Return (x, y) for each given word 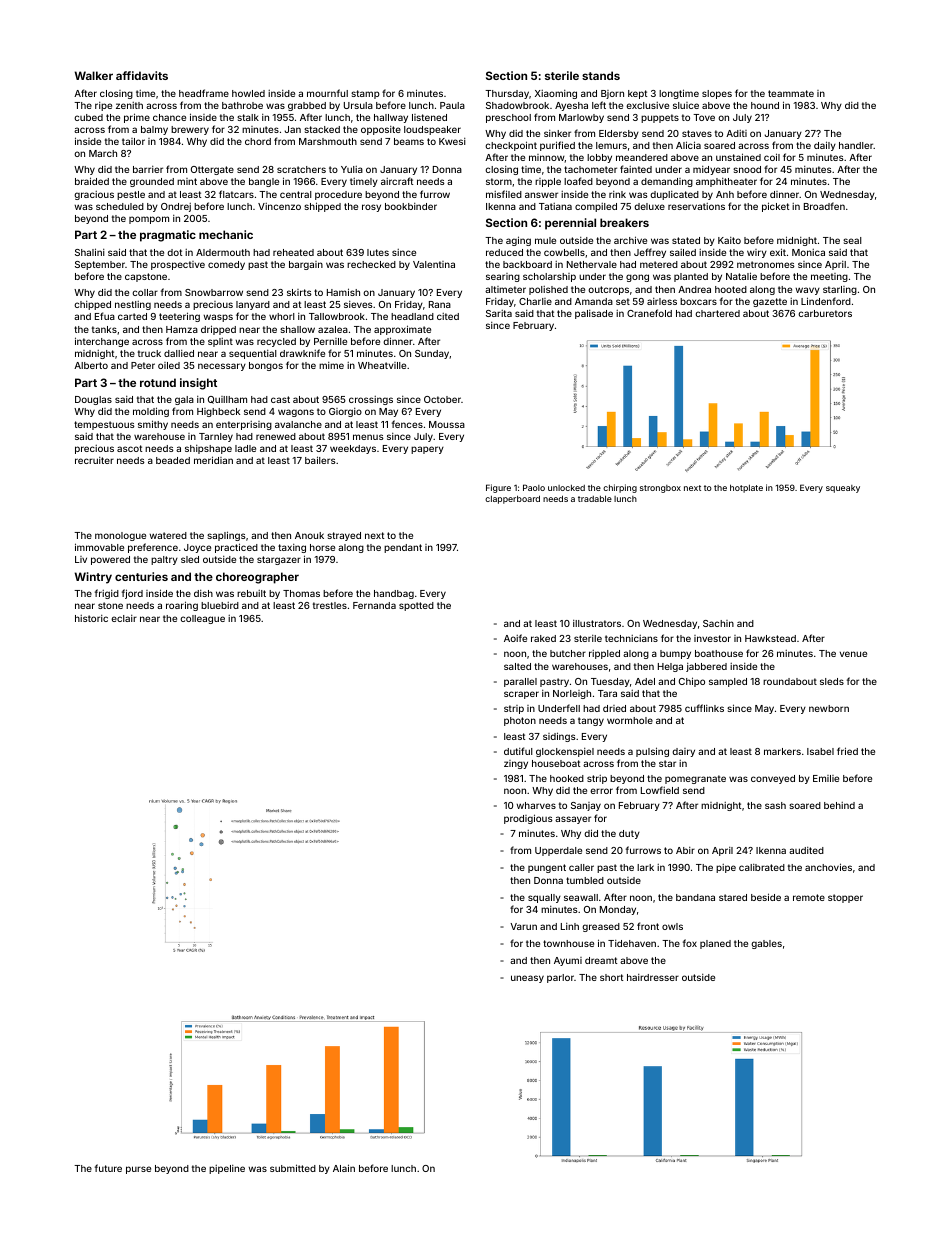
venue (853, 654)
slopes (717, 94)
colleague (202, 619)
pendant (403, 548)
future (108, 1168)
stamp (365, 94)
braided (92, 181)
